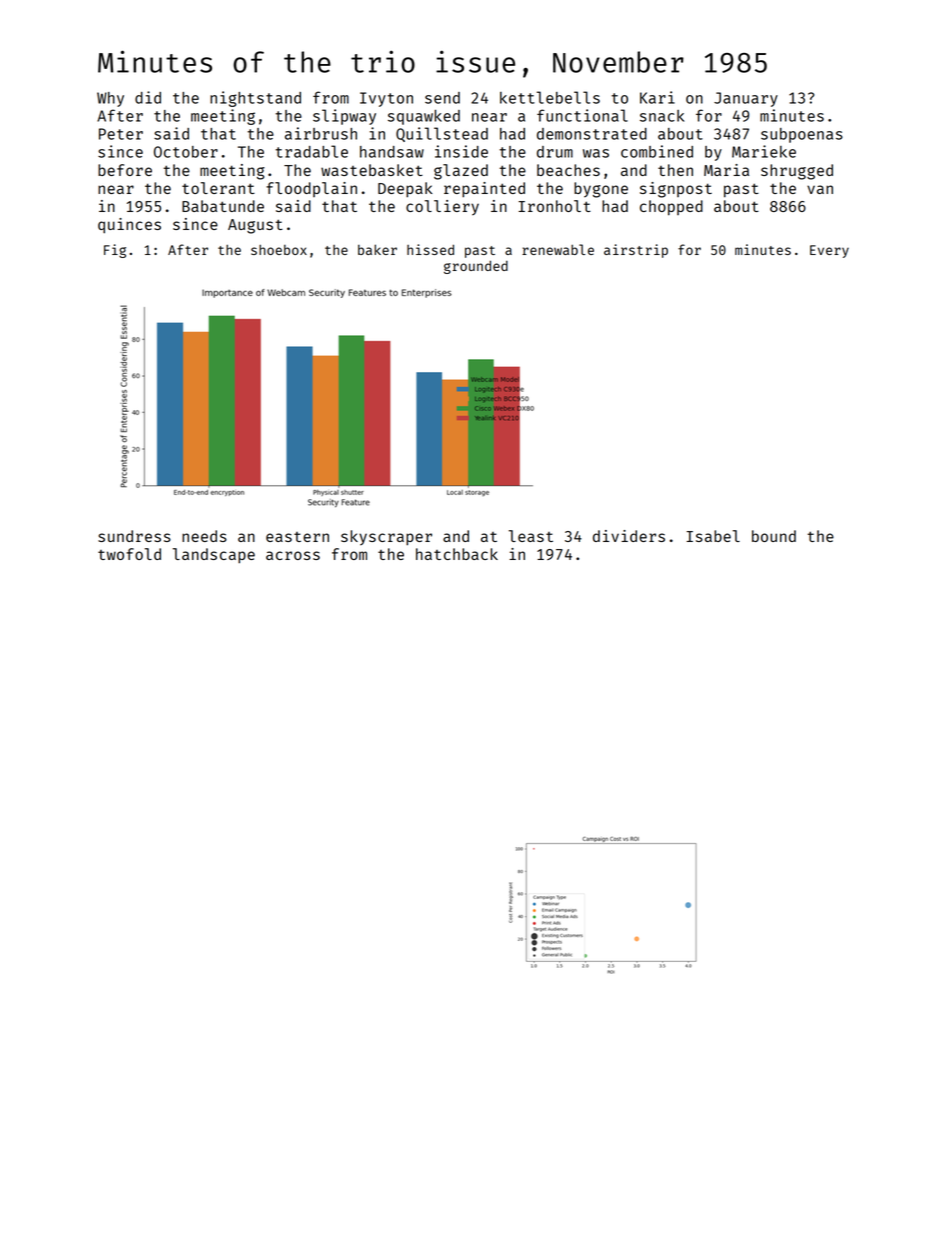 The image size is (952, 1233). I want to click on bound, so click(774, 536).
